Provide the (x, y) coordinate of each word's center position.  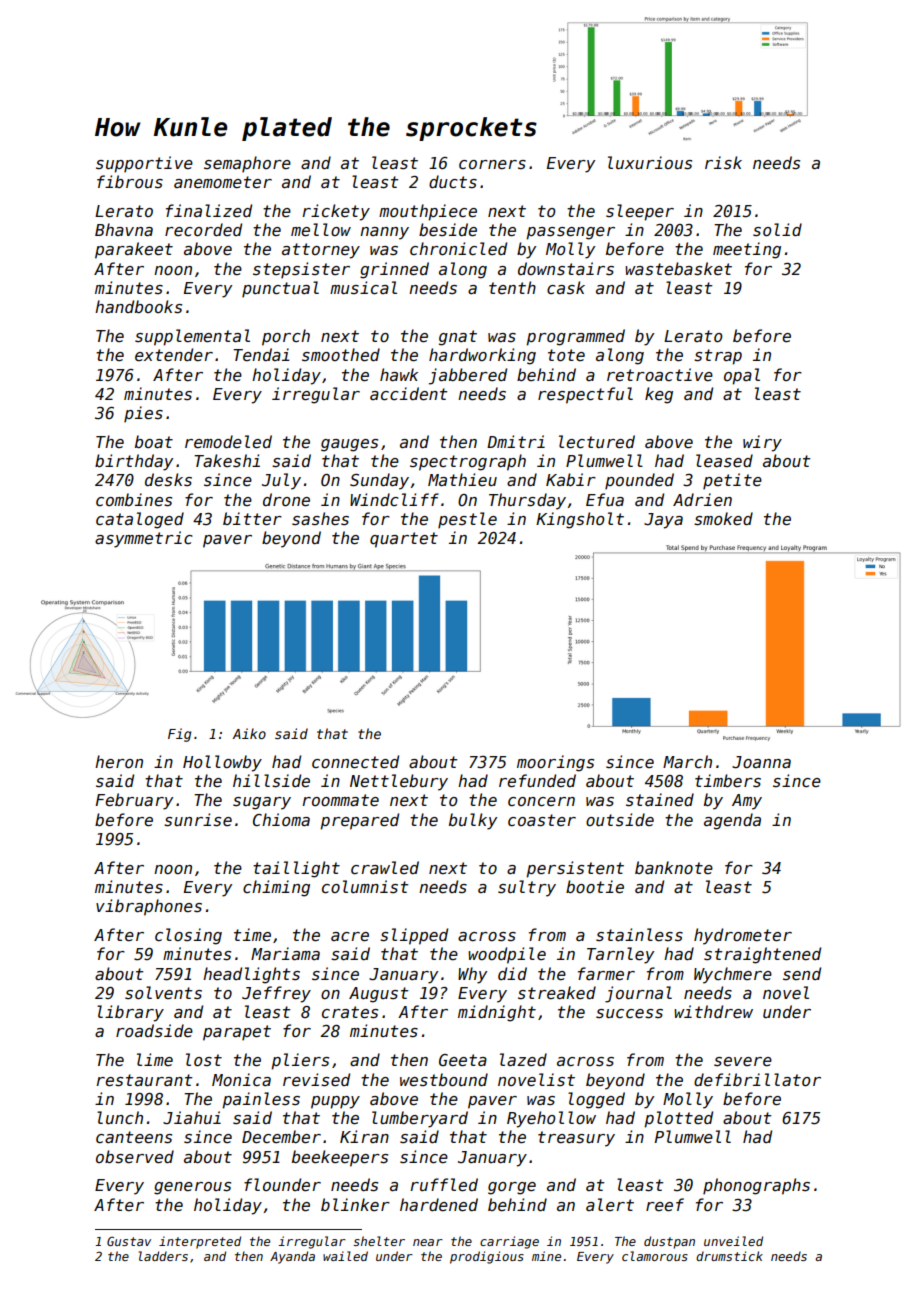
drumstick (729, 1256)
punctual (280, 289)
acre (350, 936)
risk (723, 162)
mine (546, 1256)
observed (135, 1157)
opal (742, 376)
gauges (349, 445)
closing (188, 936)
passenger (570, 233)
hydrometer (743, 936)
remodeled (228, 442)
